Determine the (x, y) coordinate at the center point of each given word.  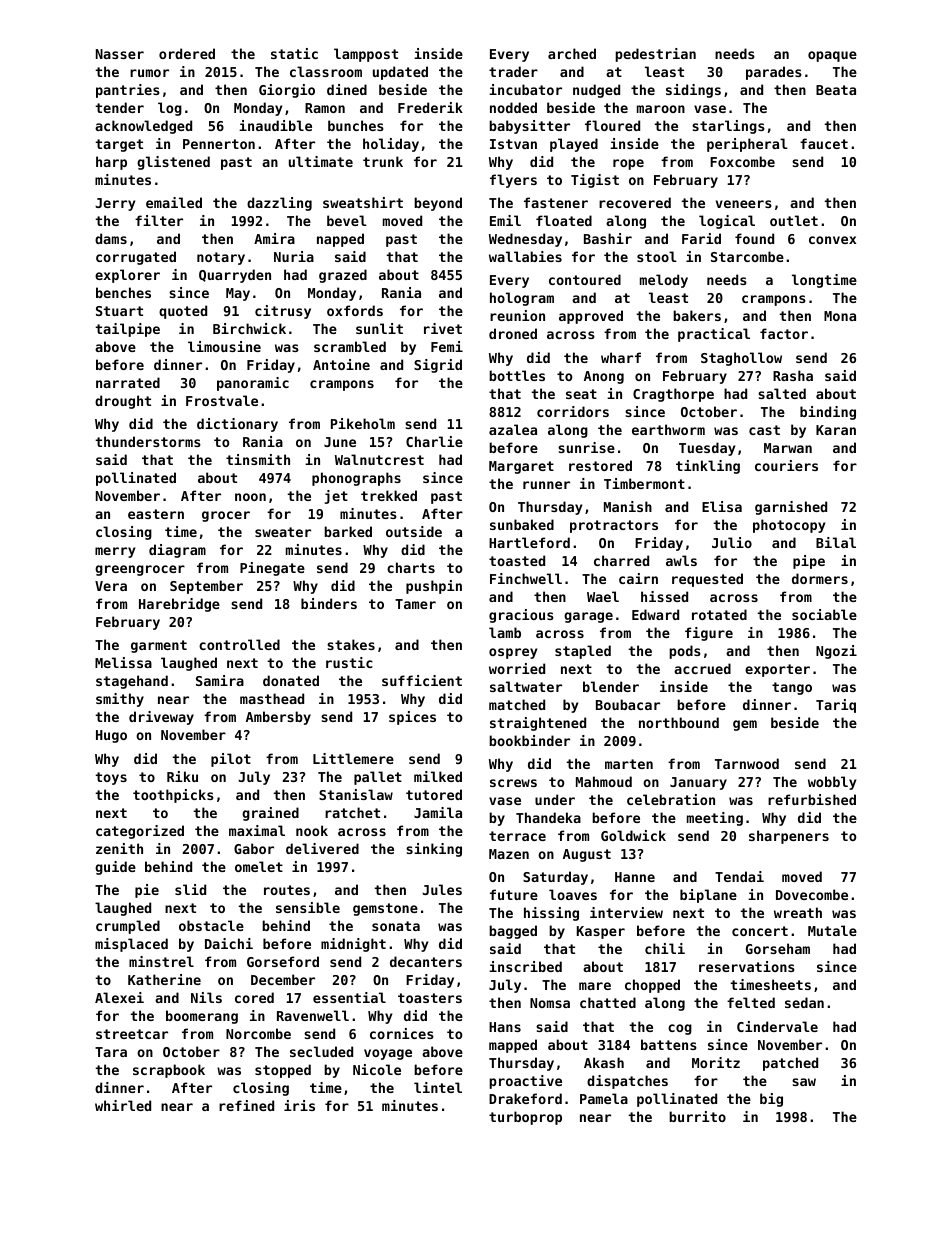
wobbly (832, 783)
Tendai (739, 876)
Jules (442, 889)
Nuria (294, 256)
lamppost (366, 55)
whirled (123, 1105)
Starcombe (747, 256)
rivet (443, 328)
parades (774, 73)
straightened (538, 724)
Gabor (254, 848)
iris (299, 1105)
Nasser (120, 54)
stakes (351, 644)
